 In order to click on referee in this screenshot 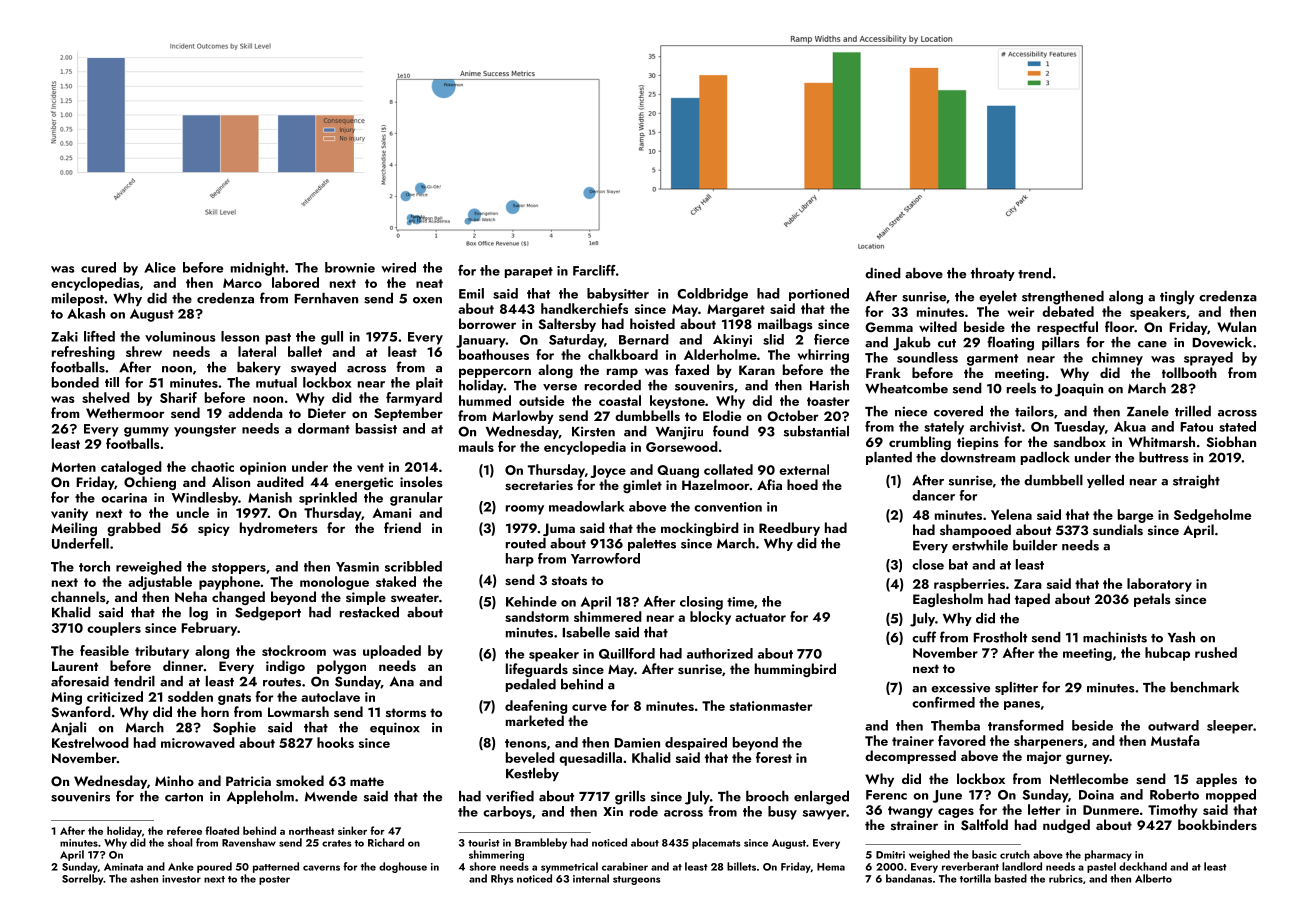, I will do `click(184, 830)`.
